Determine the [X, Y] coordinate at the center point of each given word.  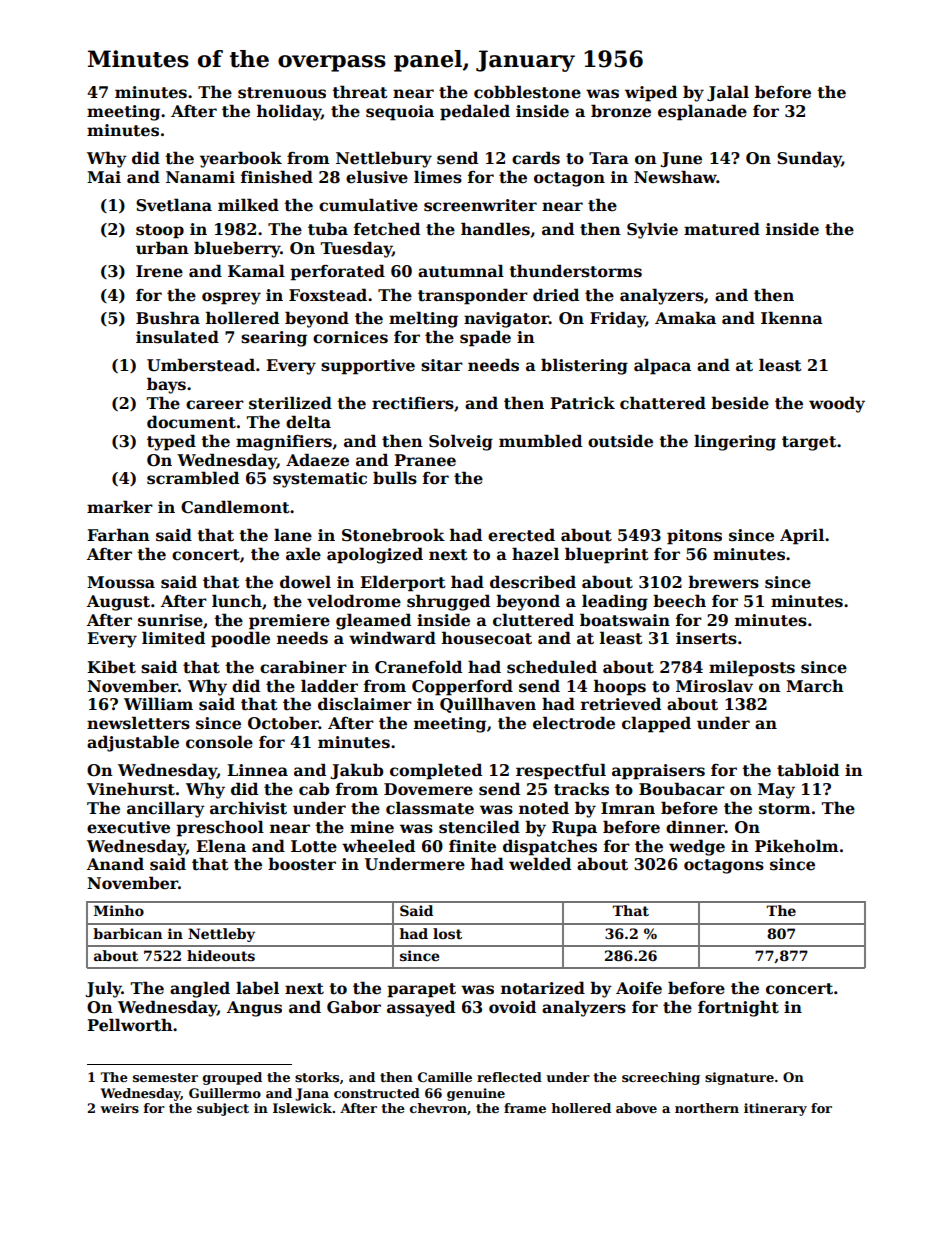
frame [525, 1108]
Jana [312, 1094]
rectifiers [413, 403]
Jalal [728, 93]
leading [615, 602]
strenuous [282, 93]
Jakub [356, 771]
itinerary [775, 1109]
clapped [656, 724]
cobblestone [527, 92]
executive [128, 827]
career [215, 405]
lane [293, 535]
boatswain [625, 620]
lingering [735, 442]
